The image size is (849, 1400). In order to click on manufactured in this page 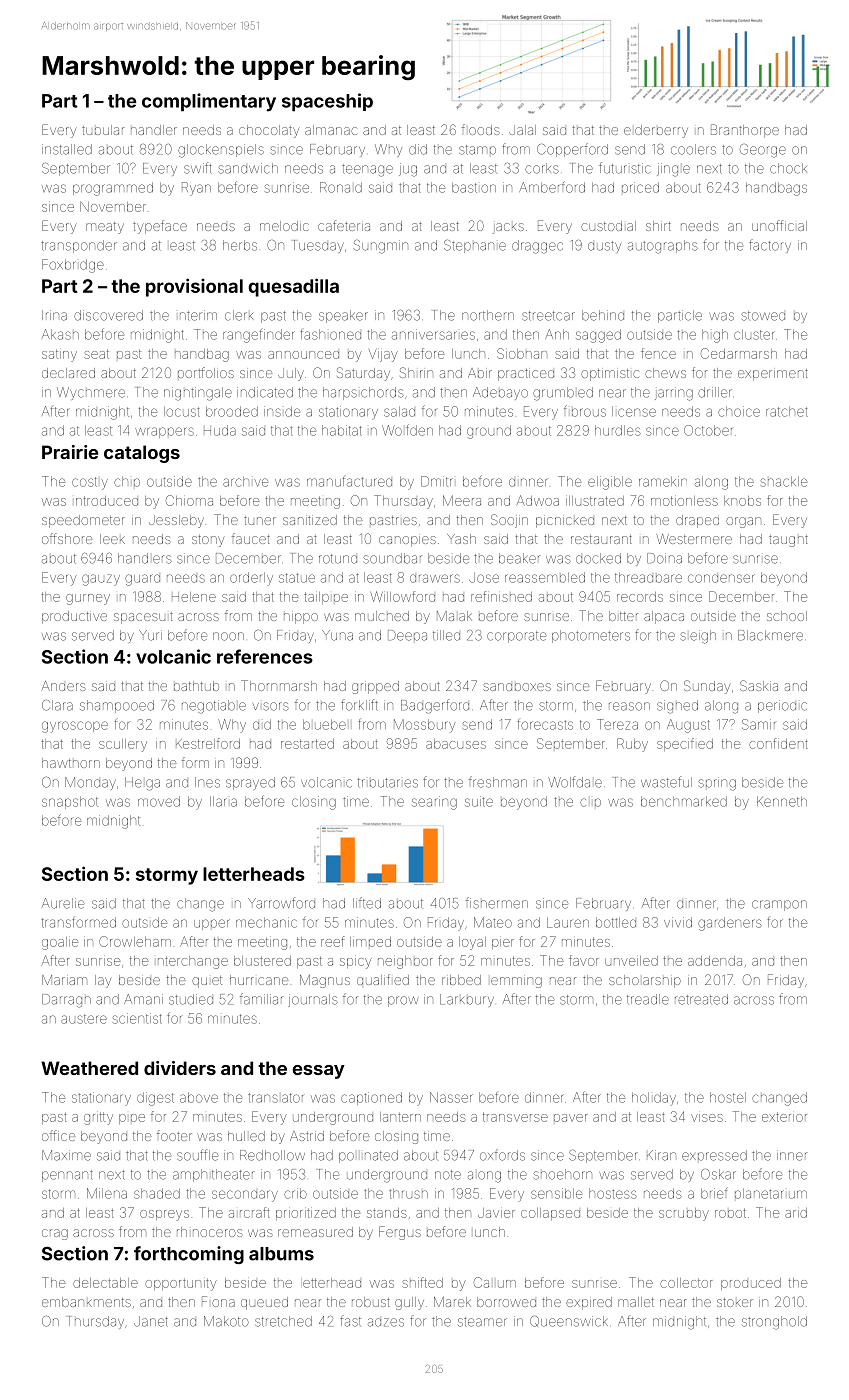, I will do `click(349, 481)`.
